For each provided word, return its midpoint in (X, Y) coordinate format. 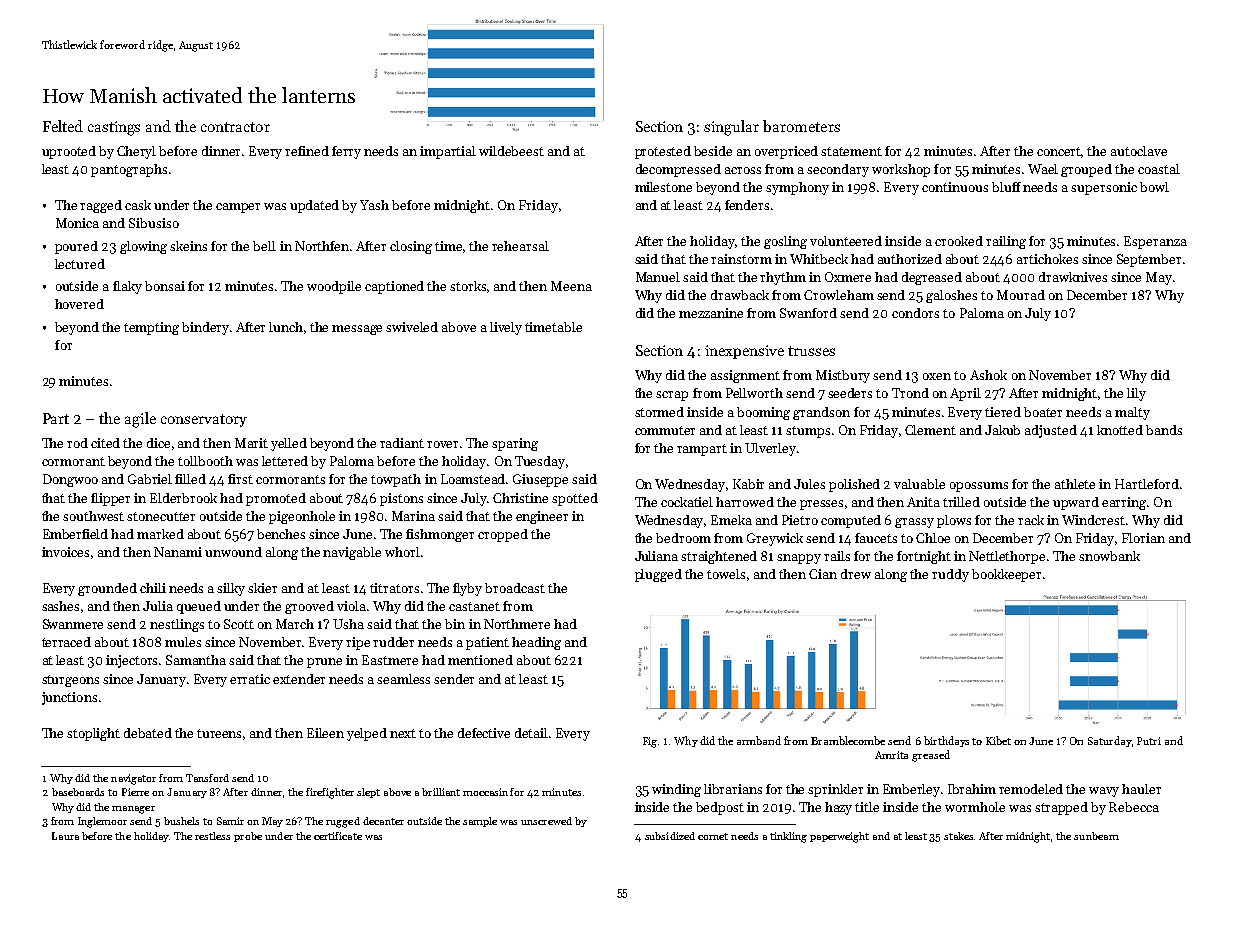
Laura (65, 836)
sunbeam (1096, 836)
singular (731, 128)
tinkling (788, 837)
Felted (63, 126)
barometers (801, 126)
